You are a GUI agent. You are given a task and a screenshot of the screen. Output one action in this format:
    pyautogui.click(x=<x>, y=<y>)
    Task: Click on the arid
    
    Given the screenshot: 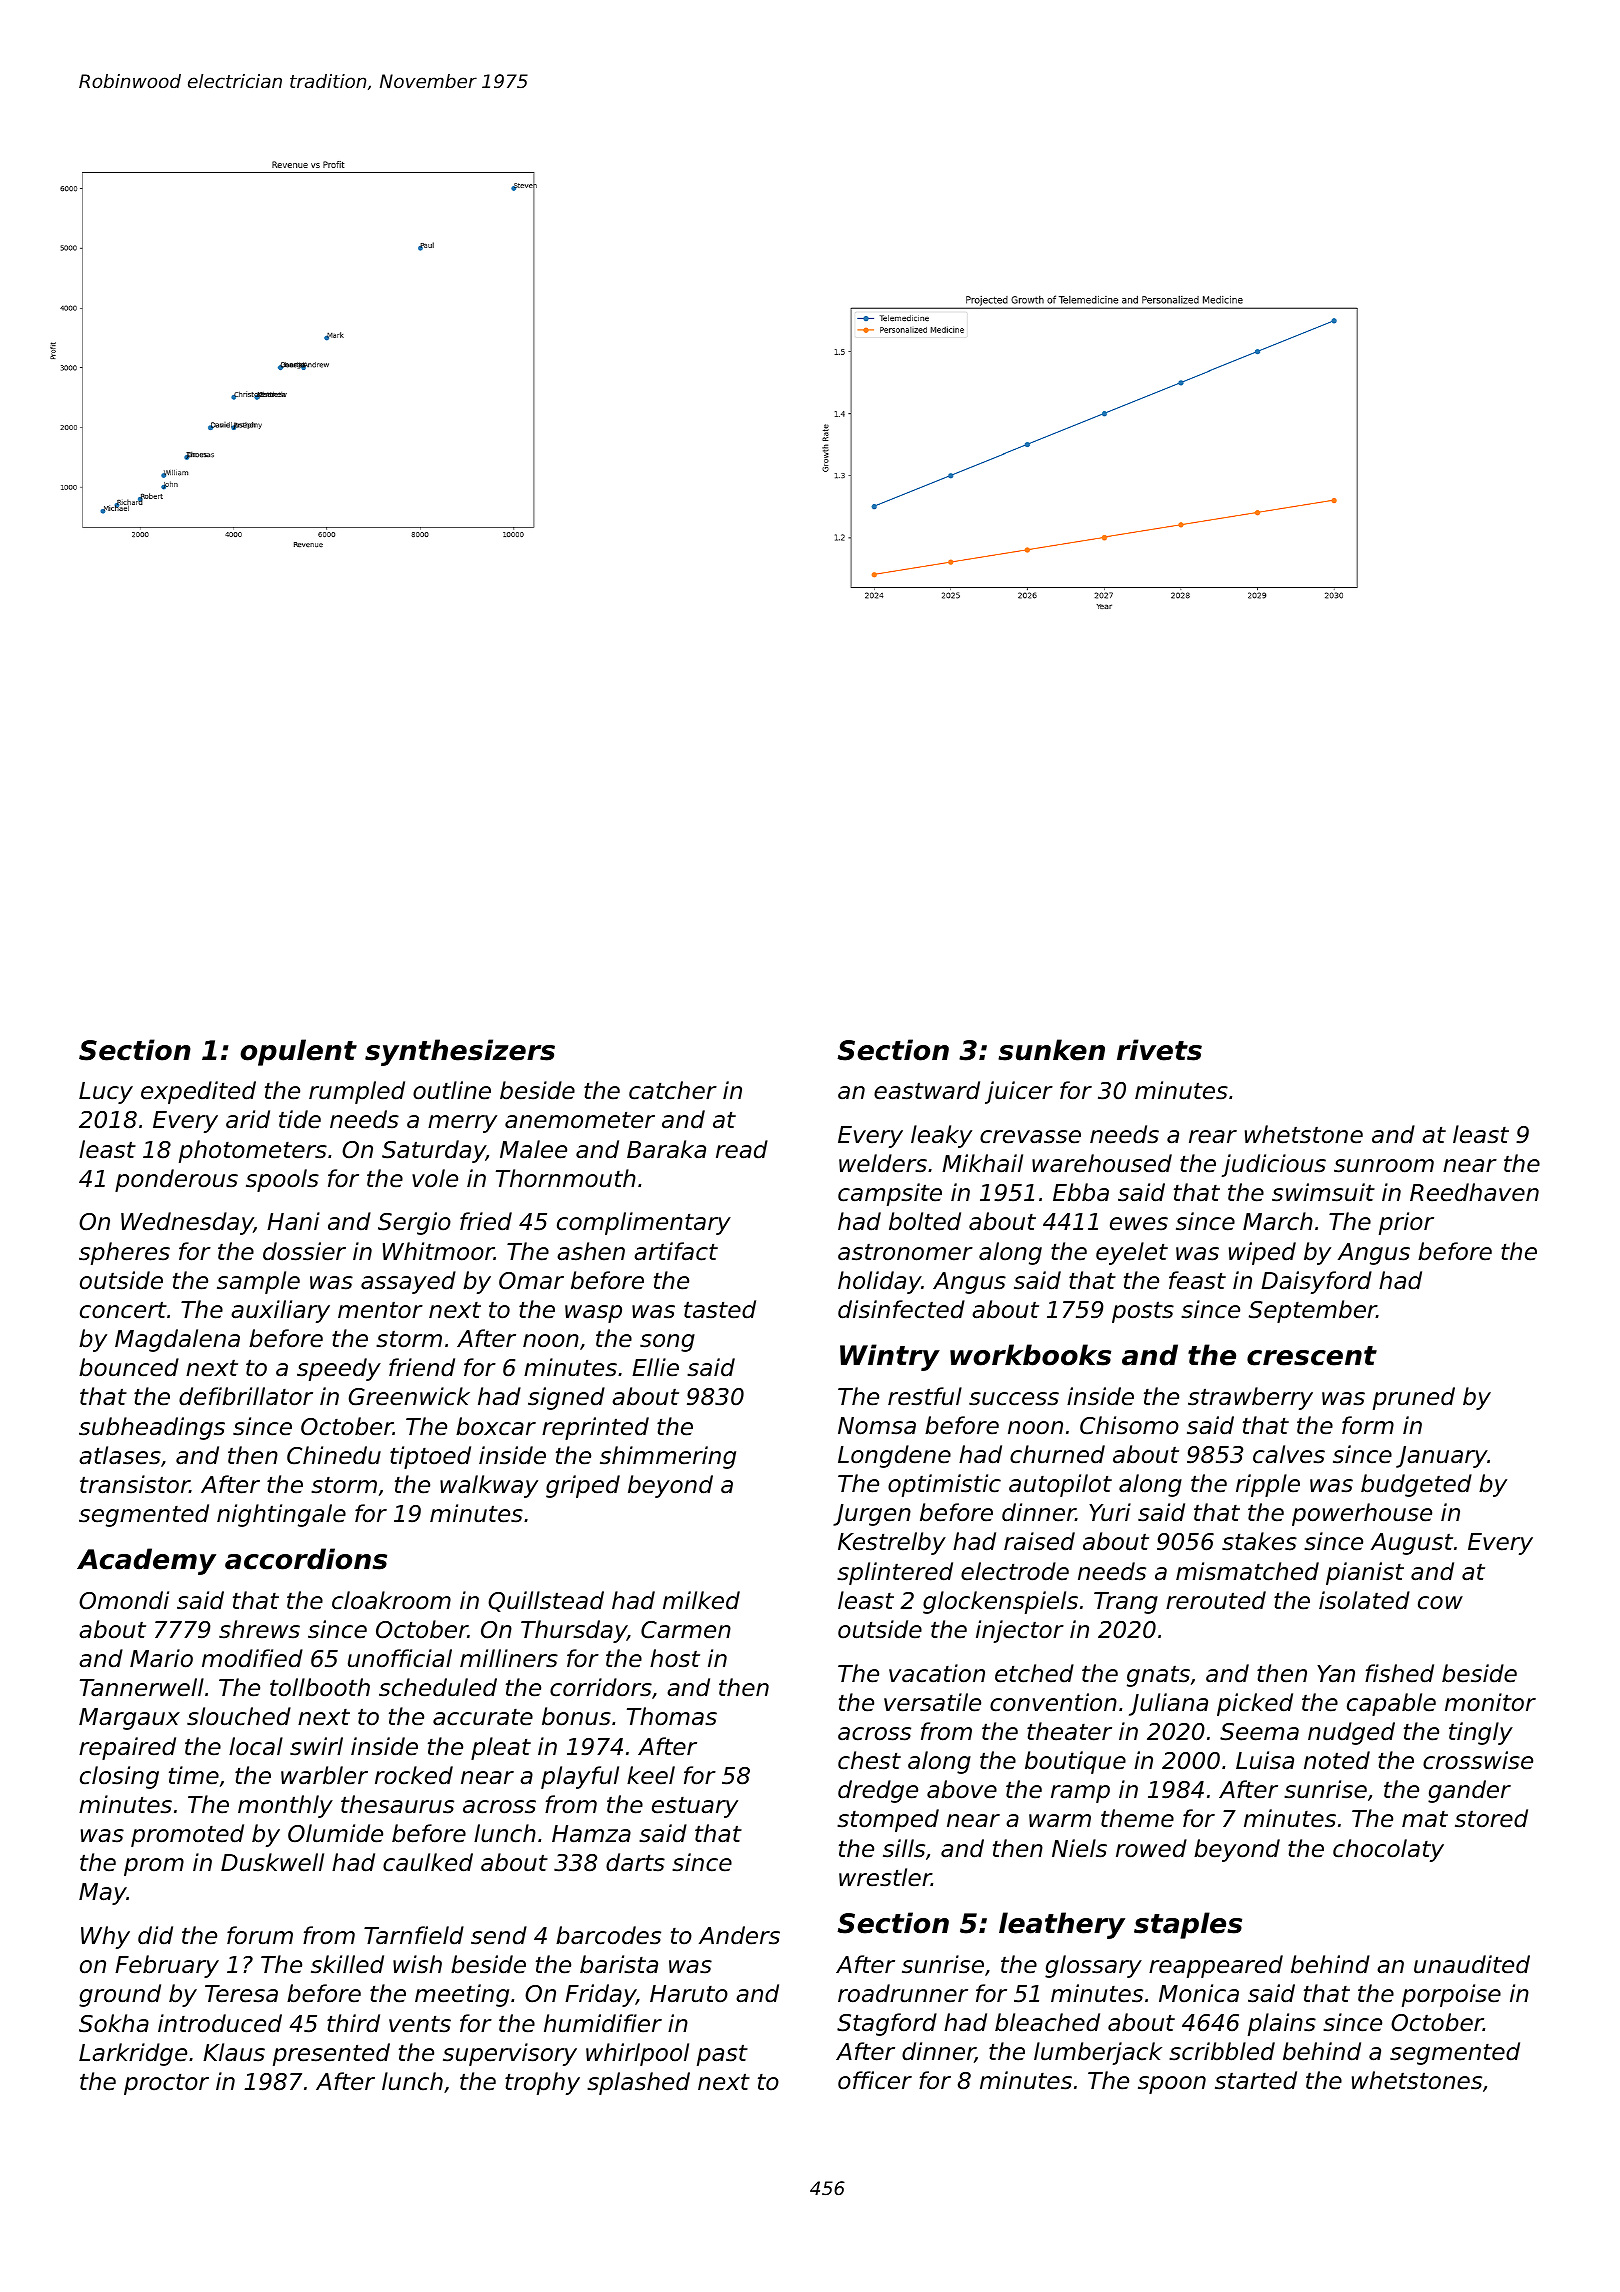 What is the action you would take?
    pyautogui.click(x=248, y=1119)
